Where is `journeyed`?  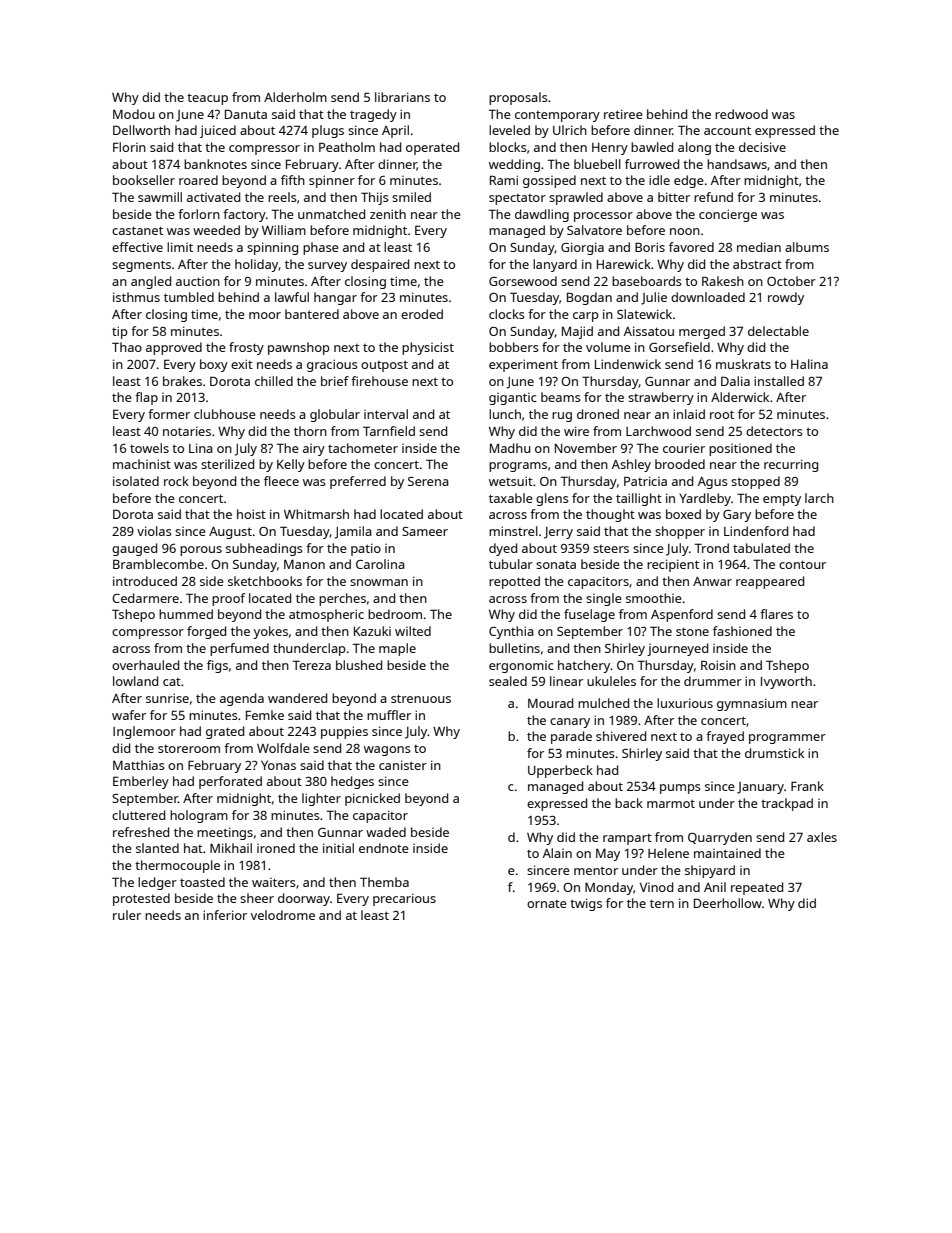 journeyed is located at coordinates (677, 649).
